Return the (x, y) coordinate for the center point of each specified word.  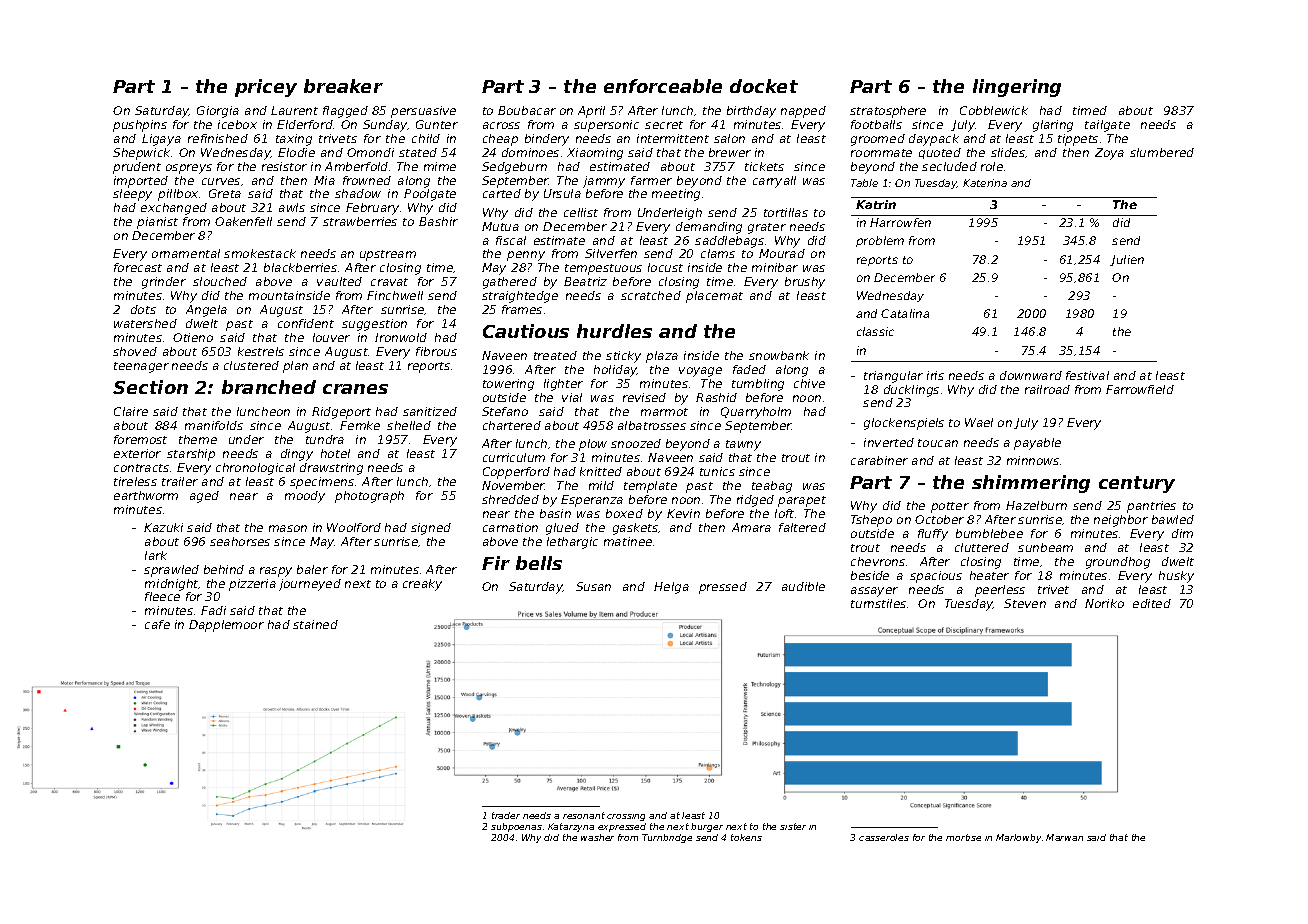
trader (506, 815)
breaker (343, 86)
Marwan (1064, 837)
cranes (355, 389)
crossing (626, 817)
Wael (979, 422)
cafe (157, 624)
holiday (615, 371)
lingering (1017, 88)
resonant (584, 815)
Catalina (905, 313)
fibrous (436, 351)
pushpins (140, 126)
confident (306, 323)
